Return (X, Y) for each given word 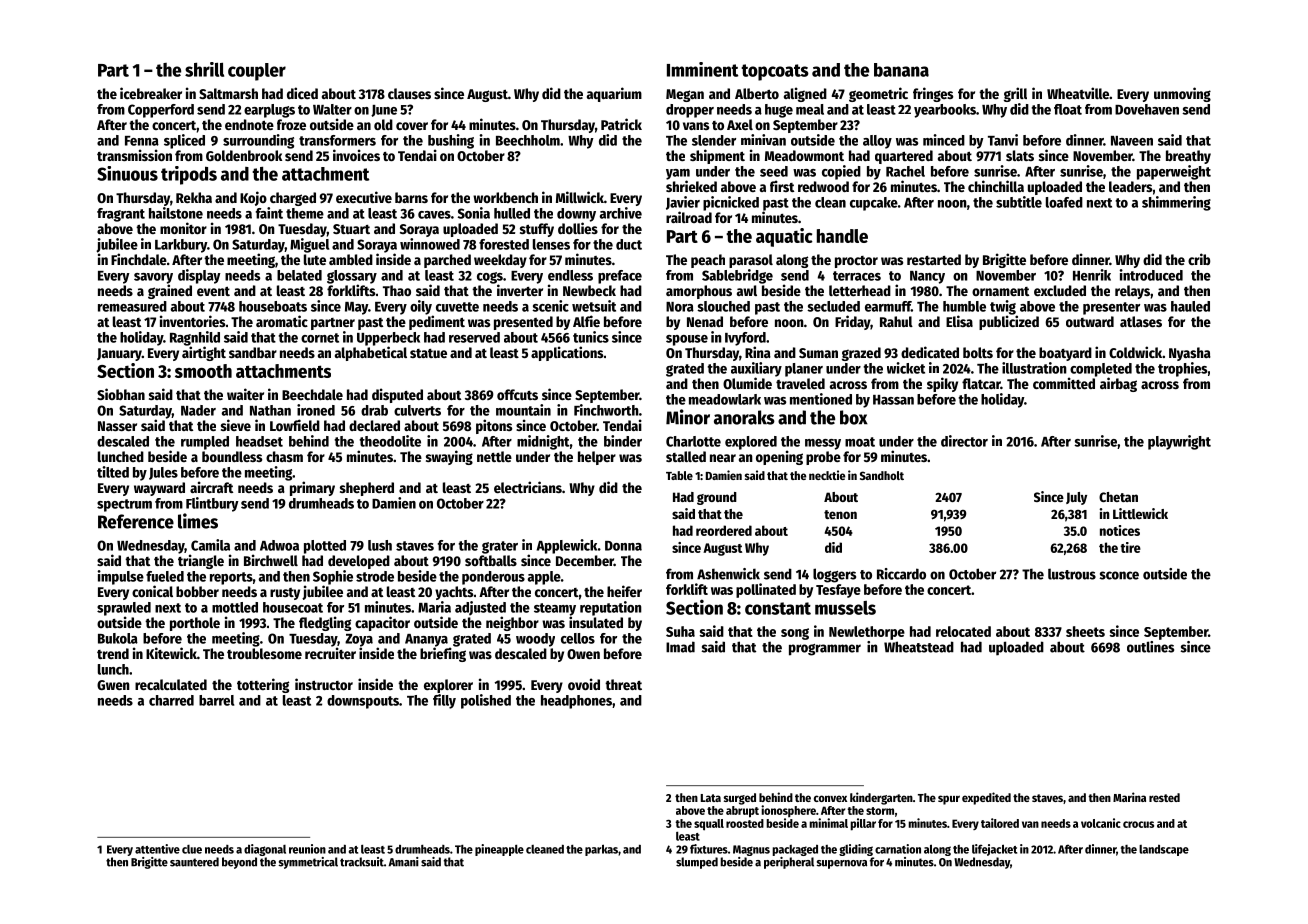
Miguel (309, 245)
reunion (307, 849)
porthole (195, 624)
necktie (827, 475)
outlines (1150, 647)
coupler (257, 72)
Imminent (702, 69)
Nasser (117, 426)
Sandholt (882, 475)
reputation (611, 608)
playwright (1179, 442)
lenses (551, 244)
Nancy (927, 277)
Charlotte (693, 441)
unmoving (1182, 94)
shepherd (367, 489)
